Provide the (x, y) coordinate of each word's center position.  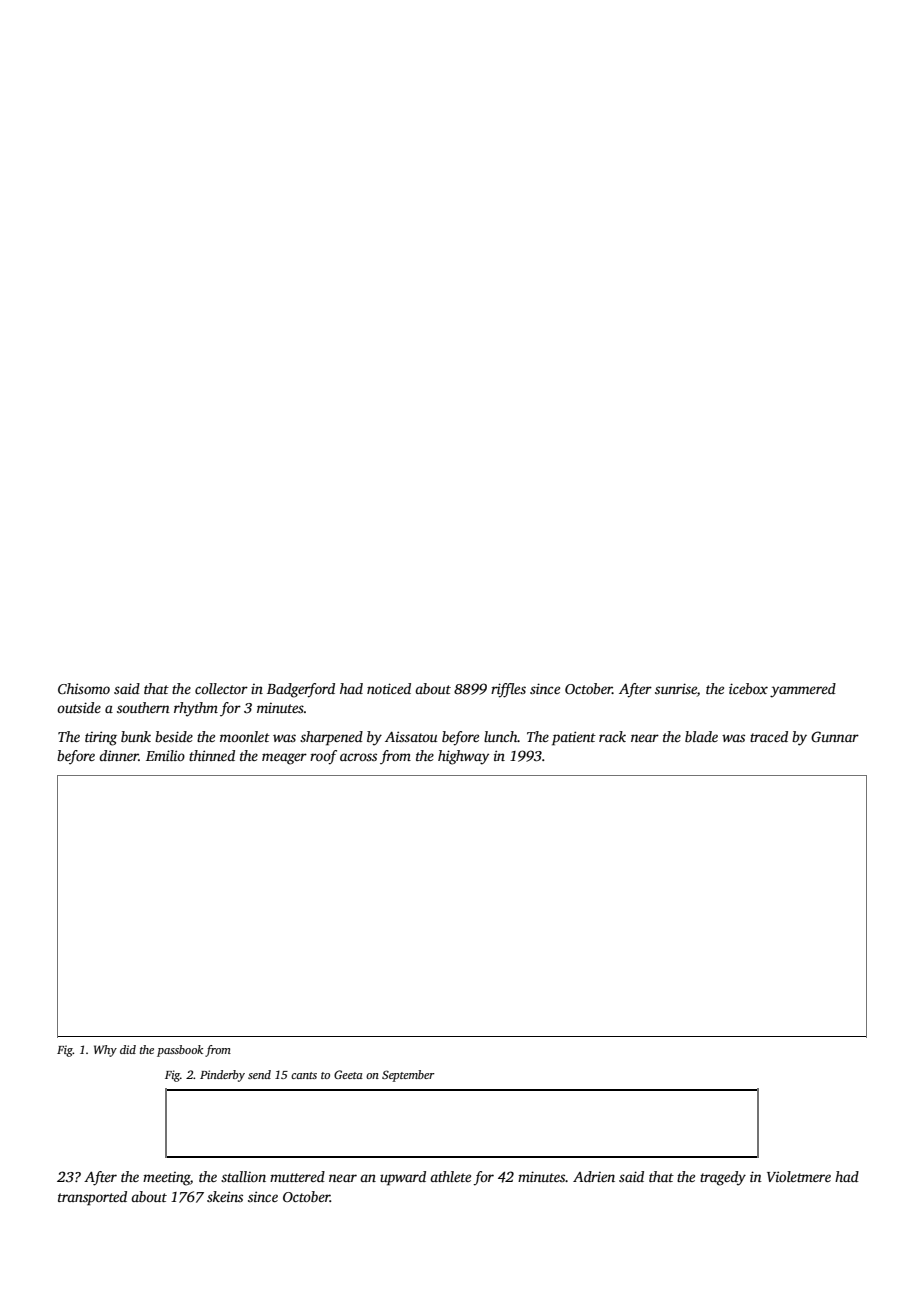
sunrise (676, 690)
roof (323, 757)
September (408, 1076)
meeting (166, 1179)
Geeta (348, 1074)
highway (463, 757)
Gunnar (835, 736)
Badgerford (301, 690)
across (358, 757)
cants (304, 1075)
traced (769, 736)
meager (284, 759)
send (259, 1074)
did (128, 1049)
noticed (389, 688)
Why (105, 1051)
